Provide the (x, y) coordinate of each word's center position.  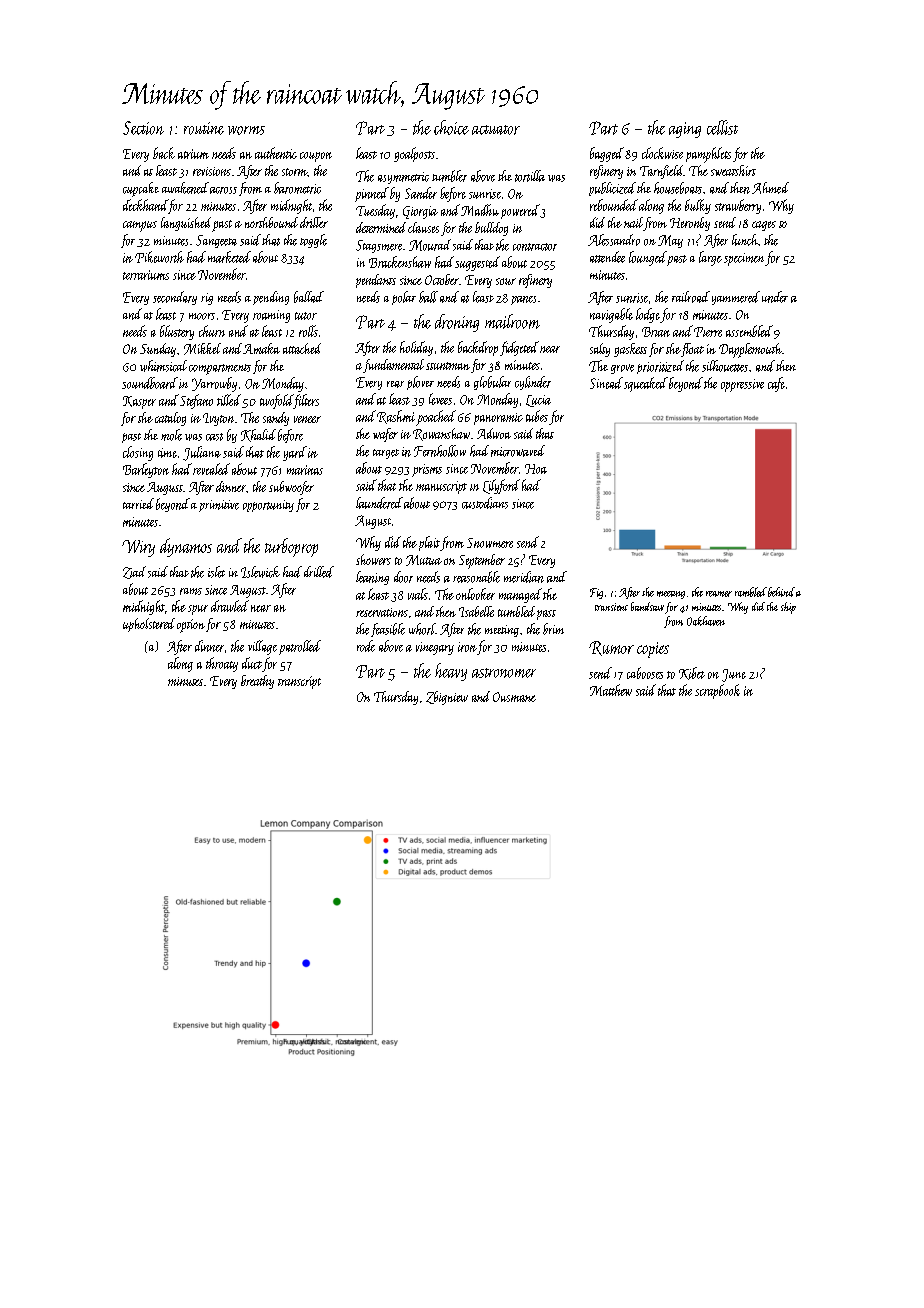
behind (781, 592)
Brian (656, 332)
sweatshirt (733, 170)
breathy (257, 682)
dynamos (186, 547)
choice (451, 127)
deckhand (145, 205)
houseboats (678, 188)
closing (138, 453)
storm (294, 172)
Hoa (536, 469)
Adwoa (494, 433)
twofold (276, 401)
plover (420, 383)
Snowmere (490, 543)
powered (520, 211)
